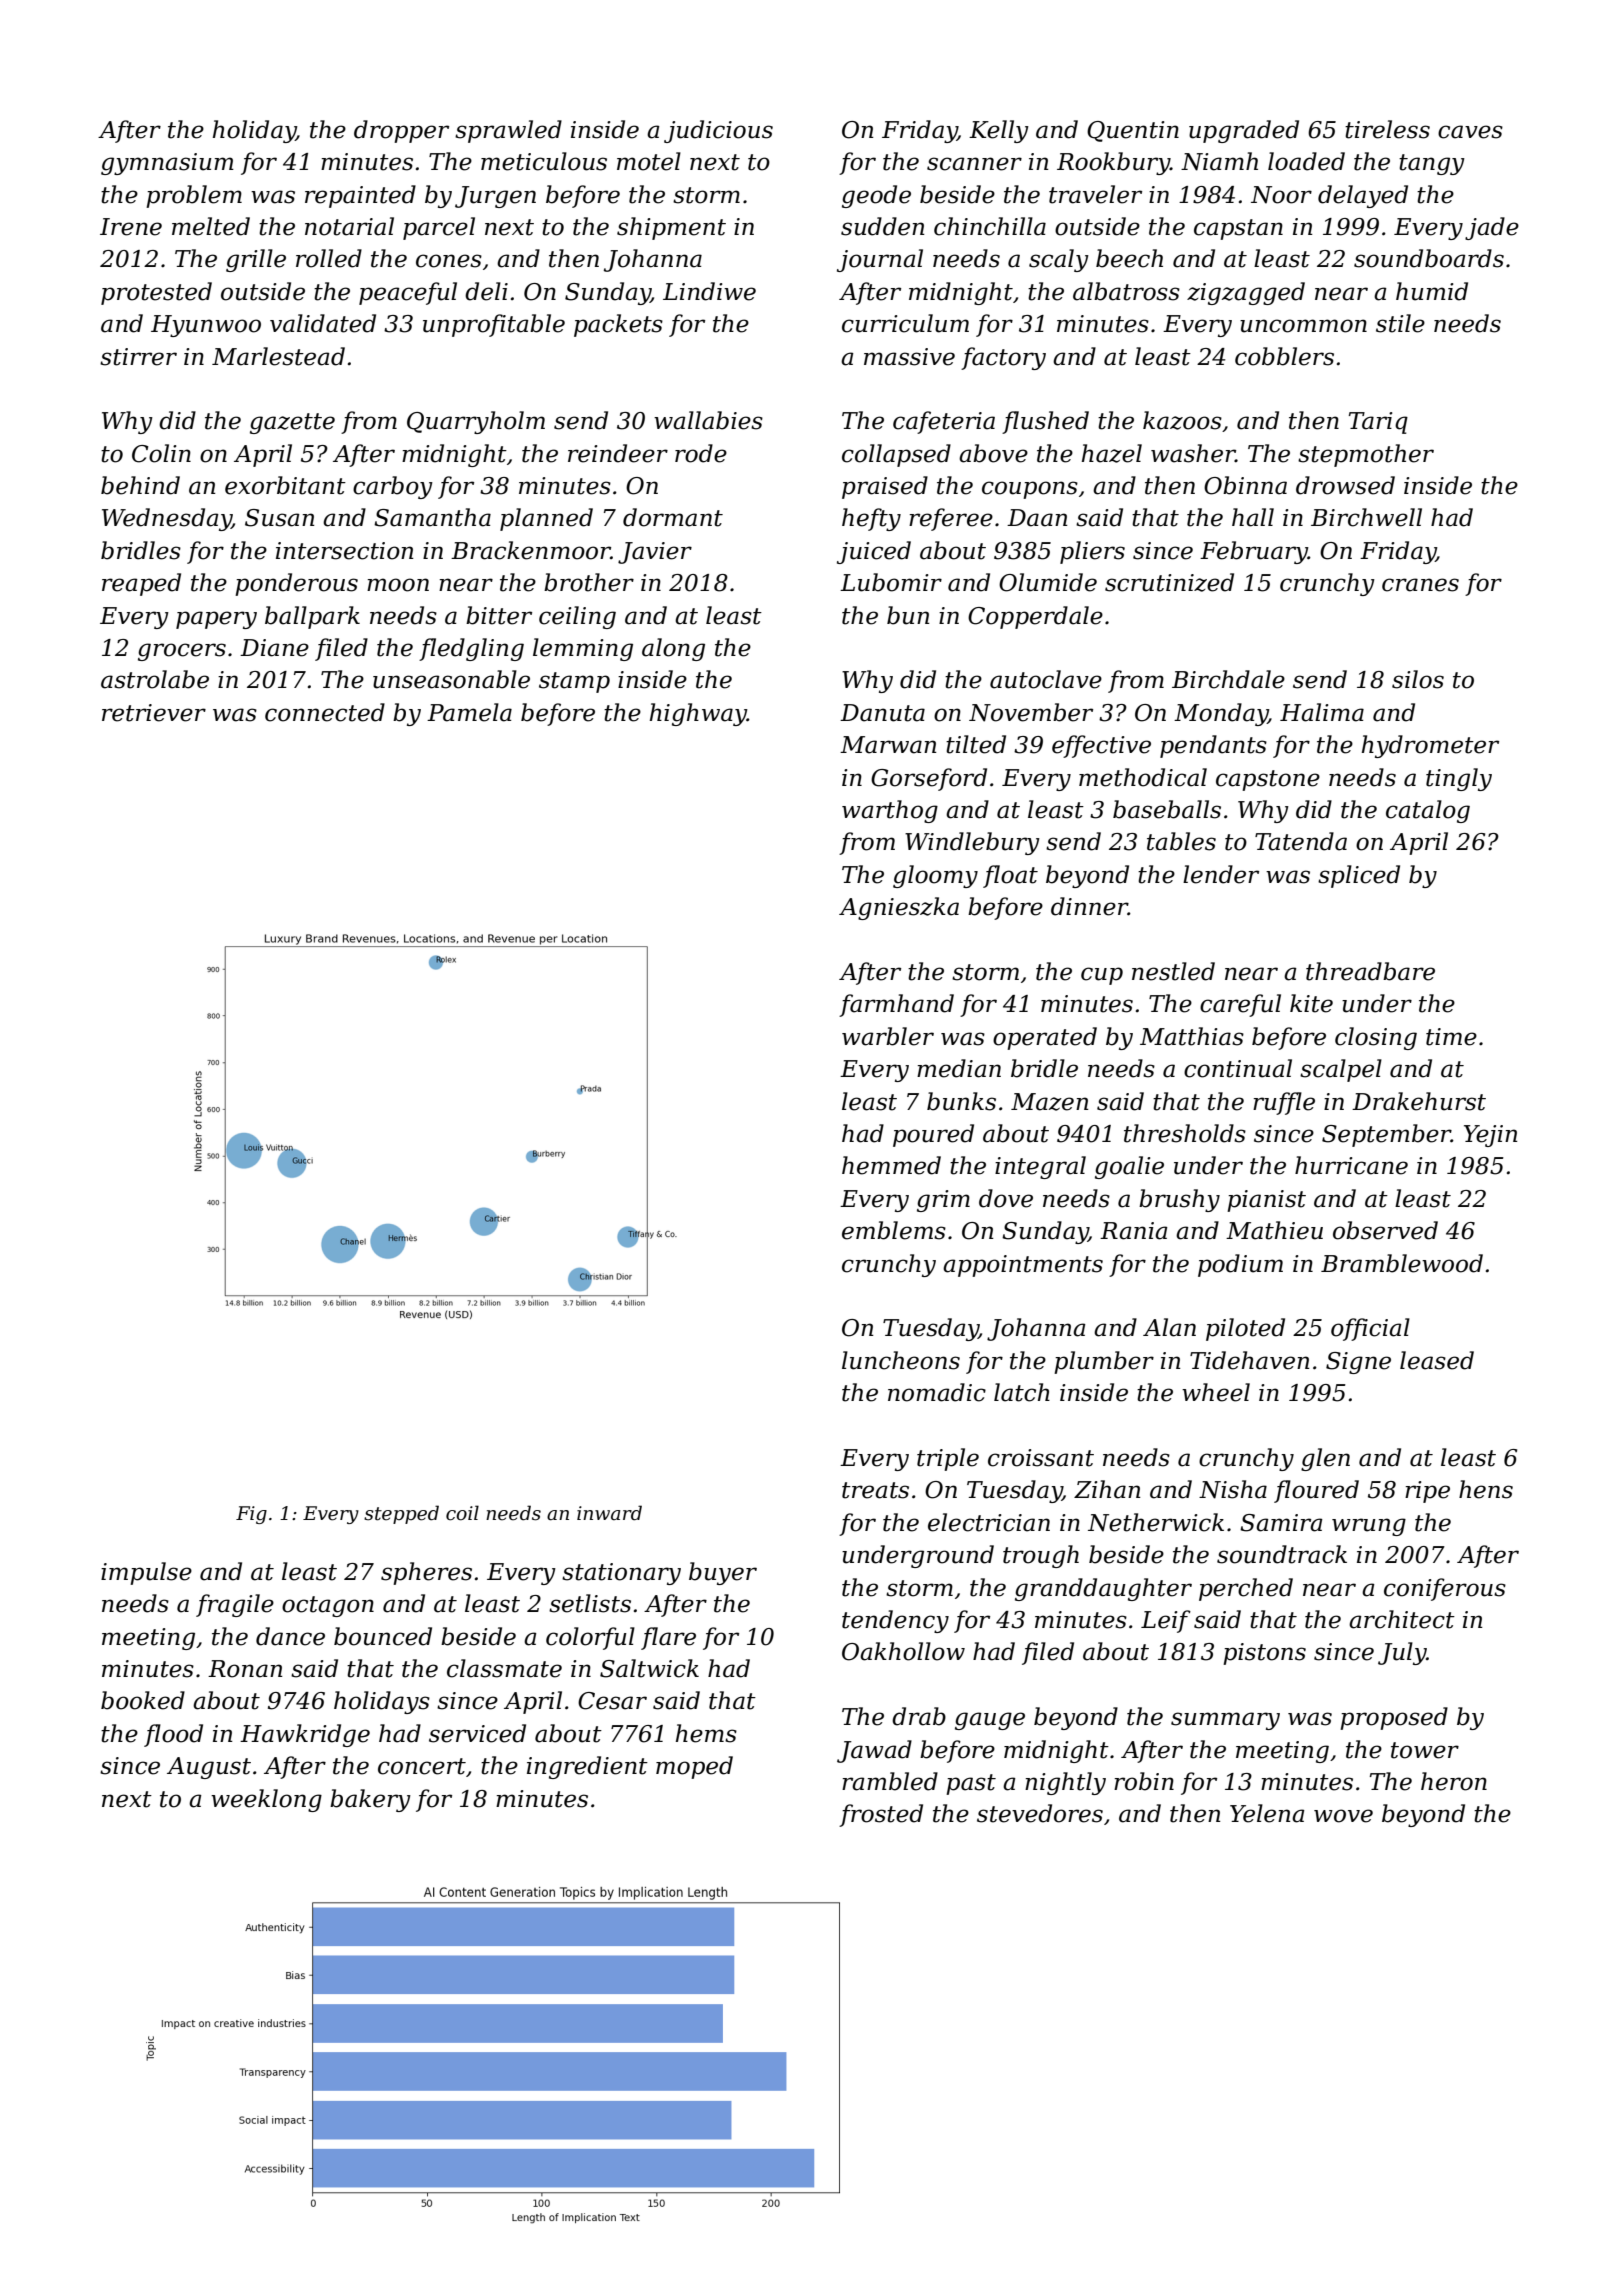  I want to click on dropper, so click(401, 131).
